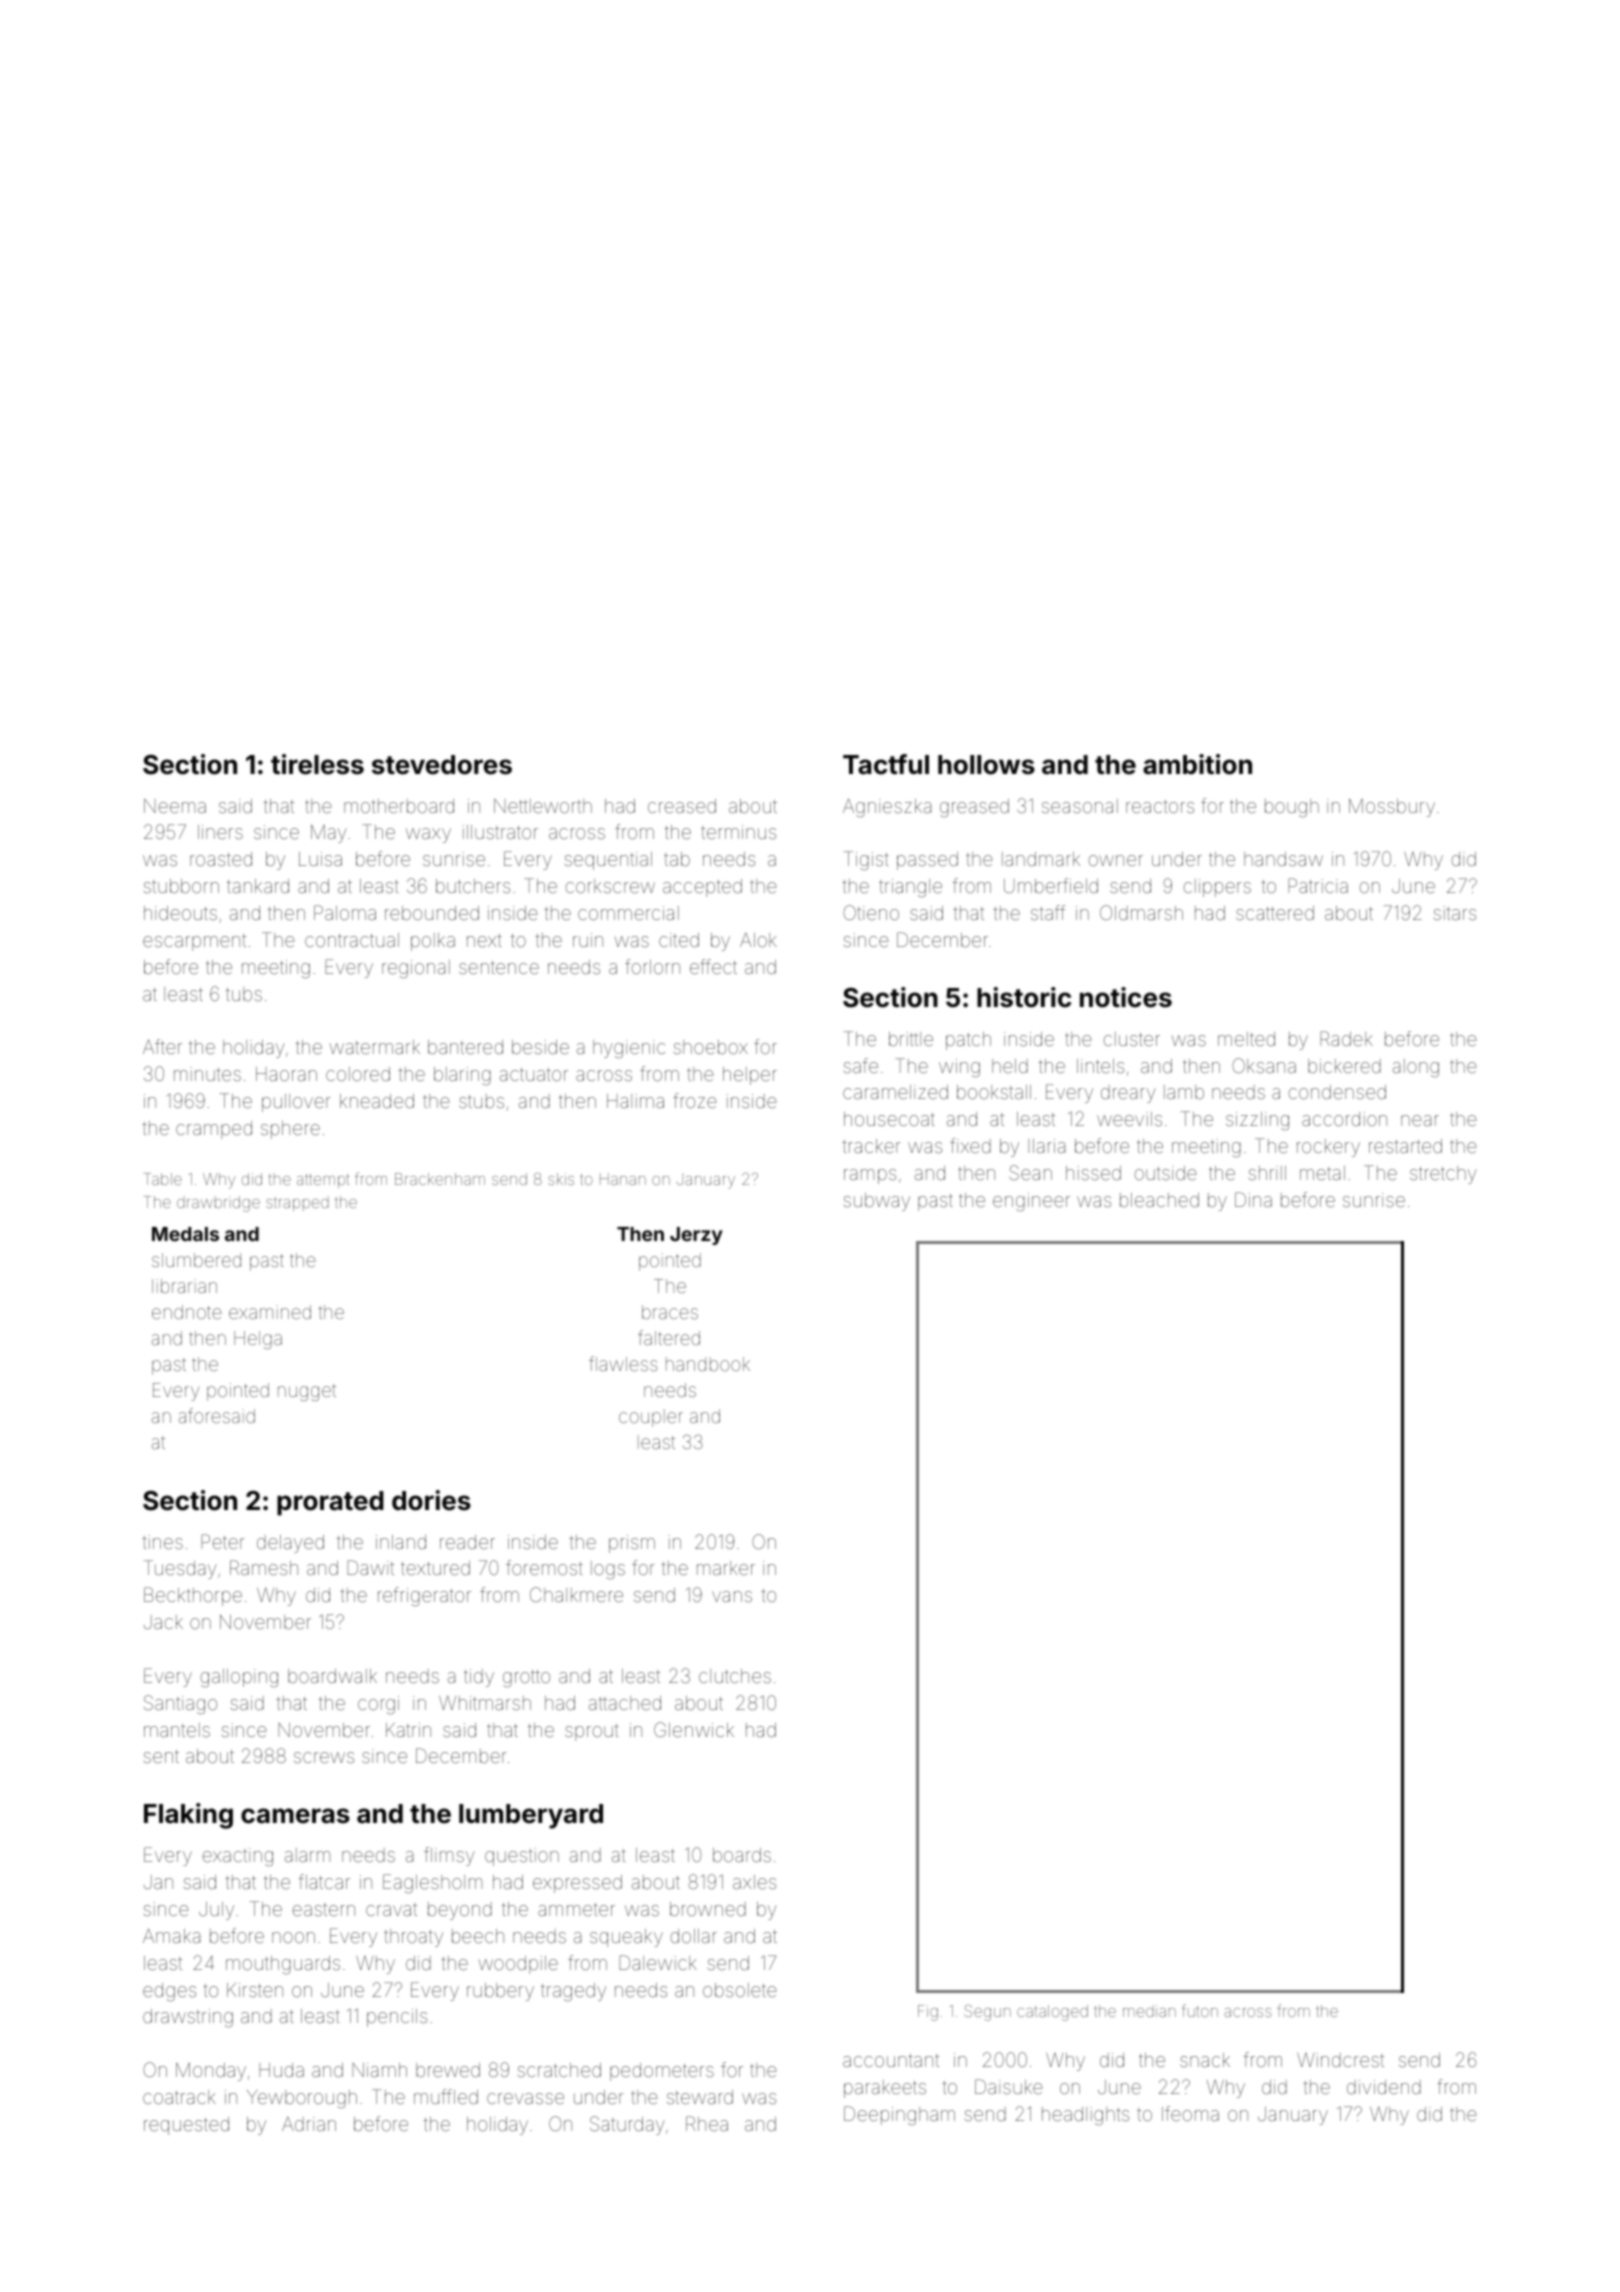 The image size is (1620, 2292). What do you see at coordinates (735, 1676) in the screenshot?
I see `clutches` at bounding box center [735, 1676].
